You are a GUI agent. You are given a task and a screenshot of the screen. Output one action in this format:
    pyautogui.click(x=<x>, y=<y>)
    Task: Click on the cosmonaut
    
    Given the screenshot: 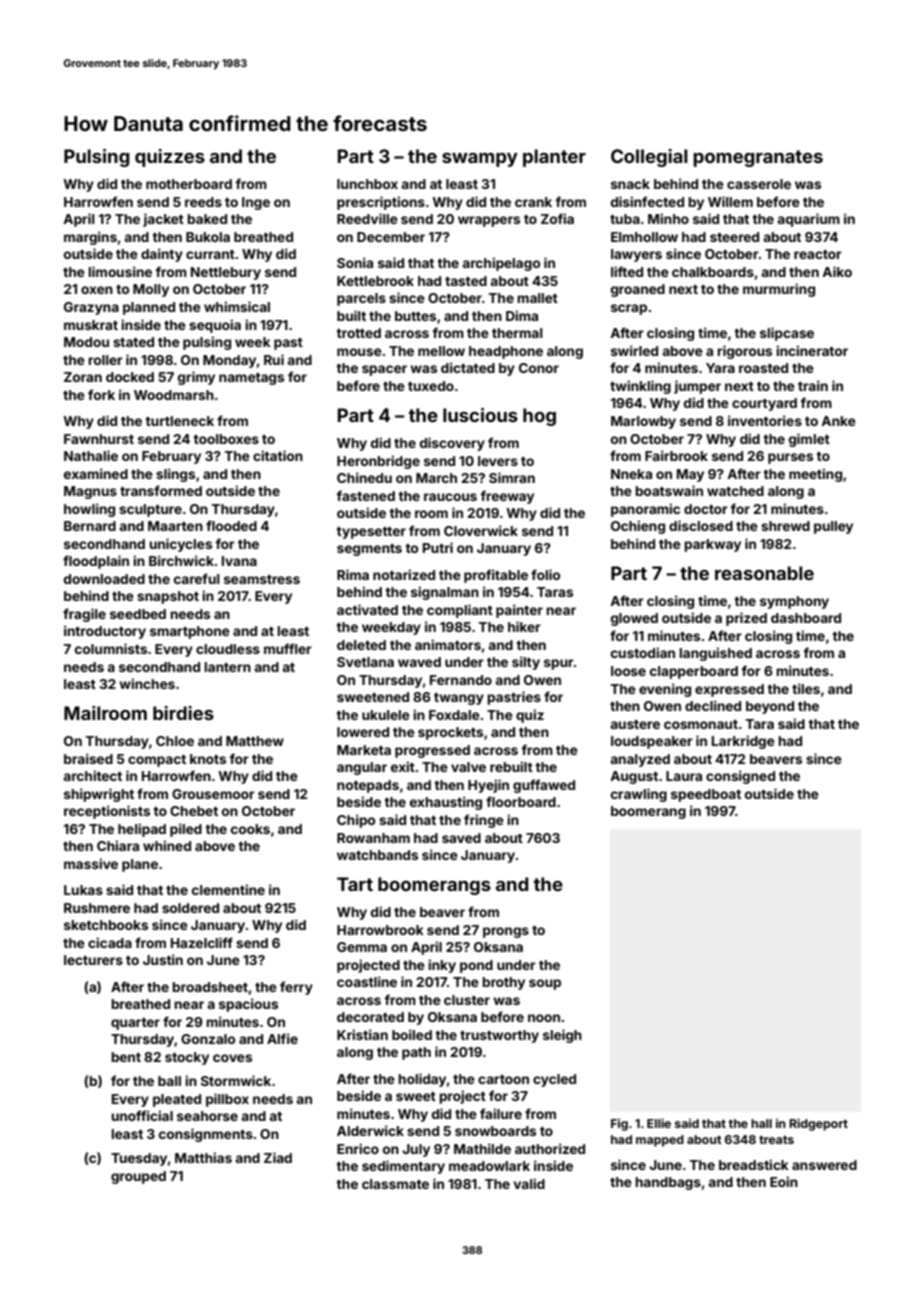 What is the action you would take?
    pyautogui.click(x=701, y=724)
